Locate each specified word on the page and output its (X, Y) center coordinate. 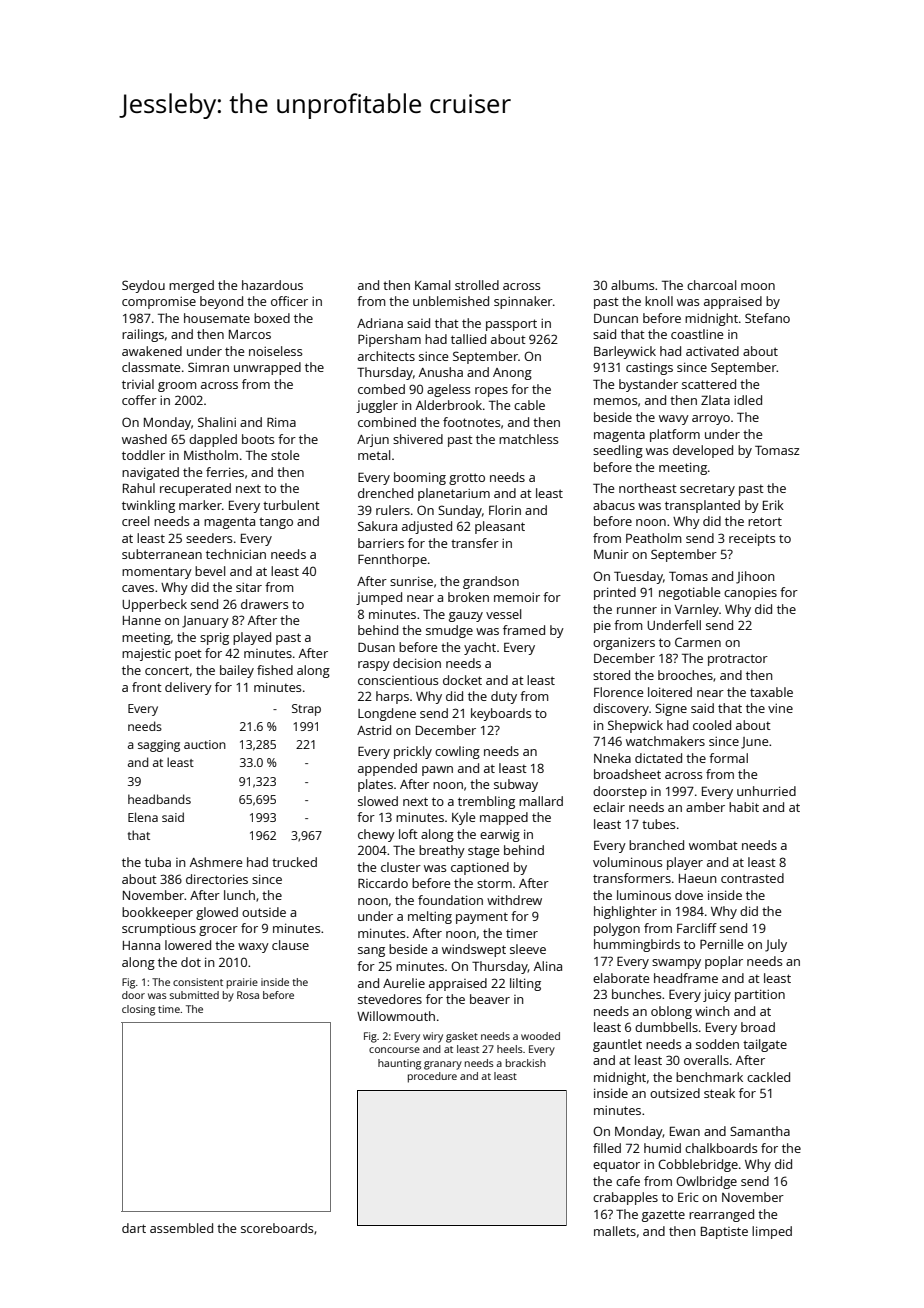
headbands (159, 799)
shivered (418, 439)
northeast (648, 488)
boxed (272, 318)
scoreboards (277, 1228)
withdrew (514, 900)
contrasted (752, 878)
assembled (181, 1228)
